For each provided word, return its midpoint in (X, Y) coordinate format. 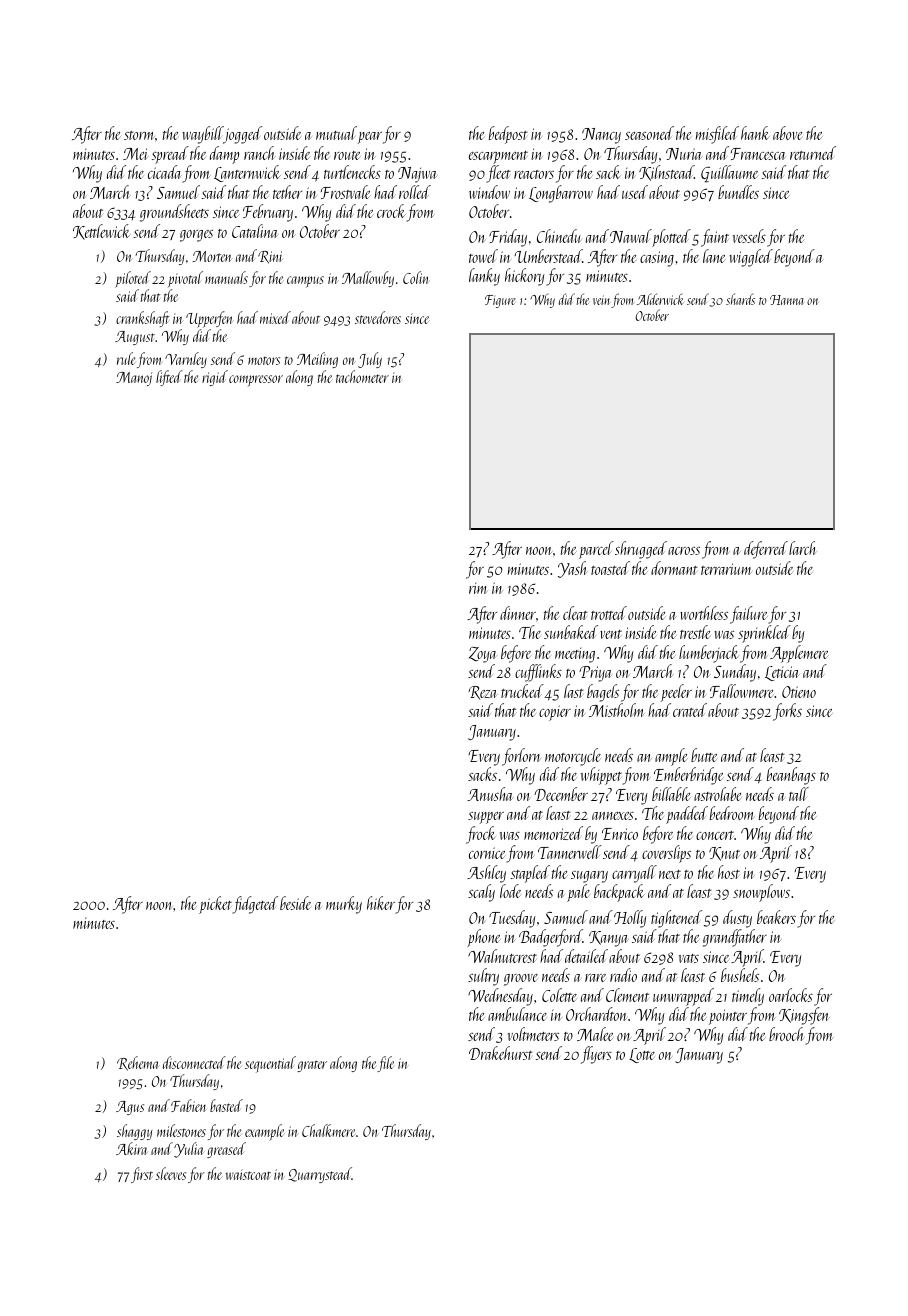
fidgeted (255, 905)
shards (740, 299)
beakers (776, 917)
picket (215, 905)
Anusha (490, 794)
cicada (165, 172)
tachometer (362, 376)
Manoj (134, 379)
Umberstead (548, 256)
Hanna (787, 300)
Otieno (799, 692)
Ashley (486, 874)
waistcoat (248, 1174)
